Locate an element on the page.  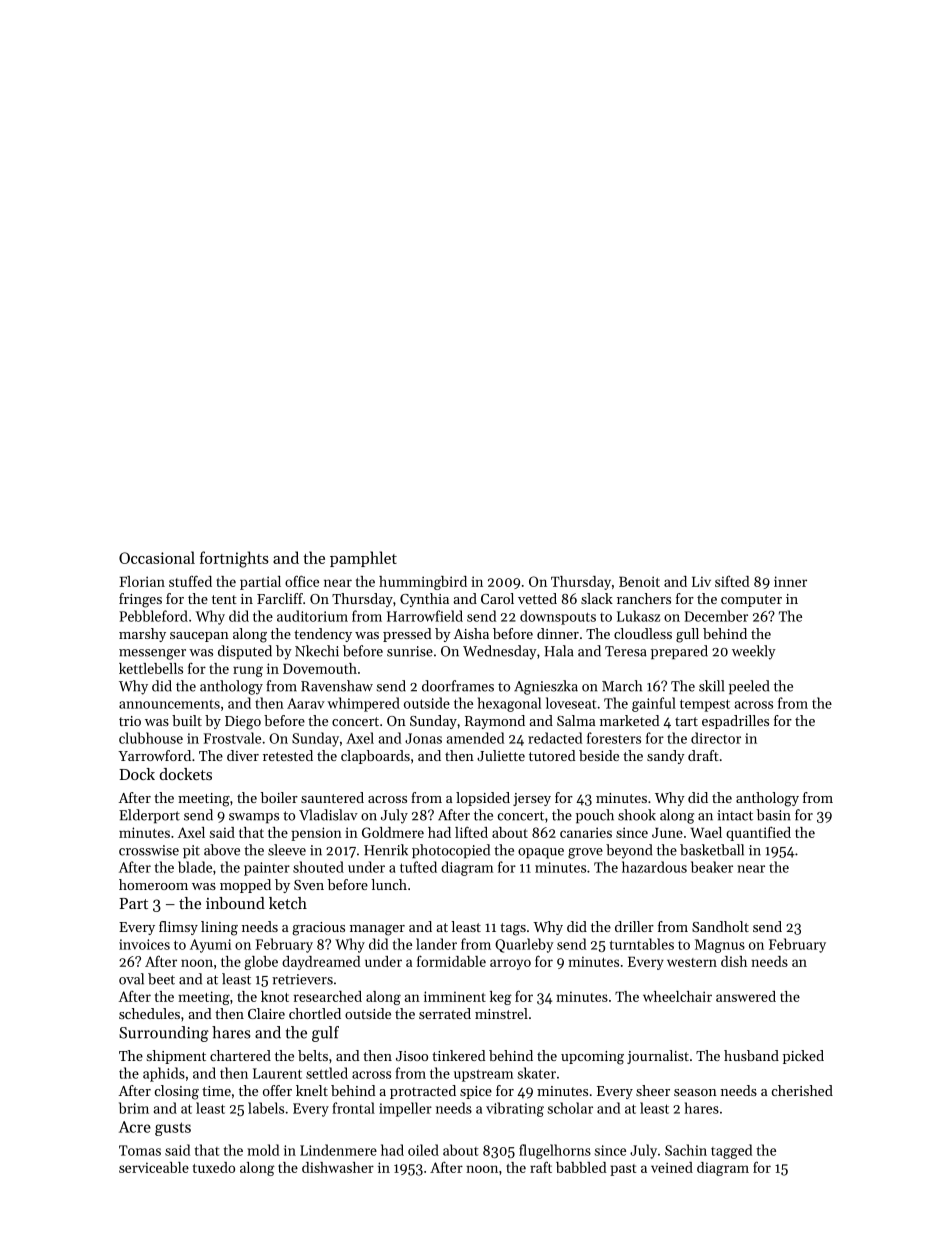
fortnights is located at coordinates (234, 559).
